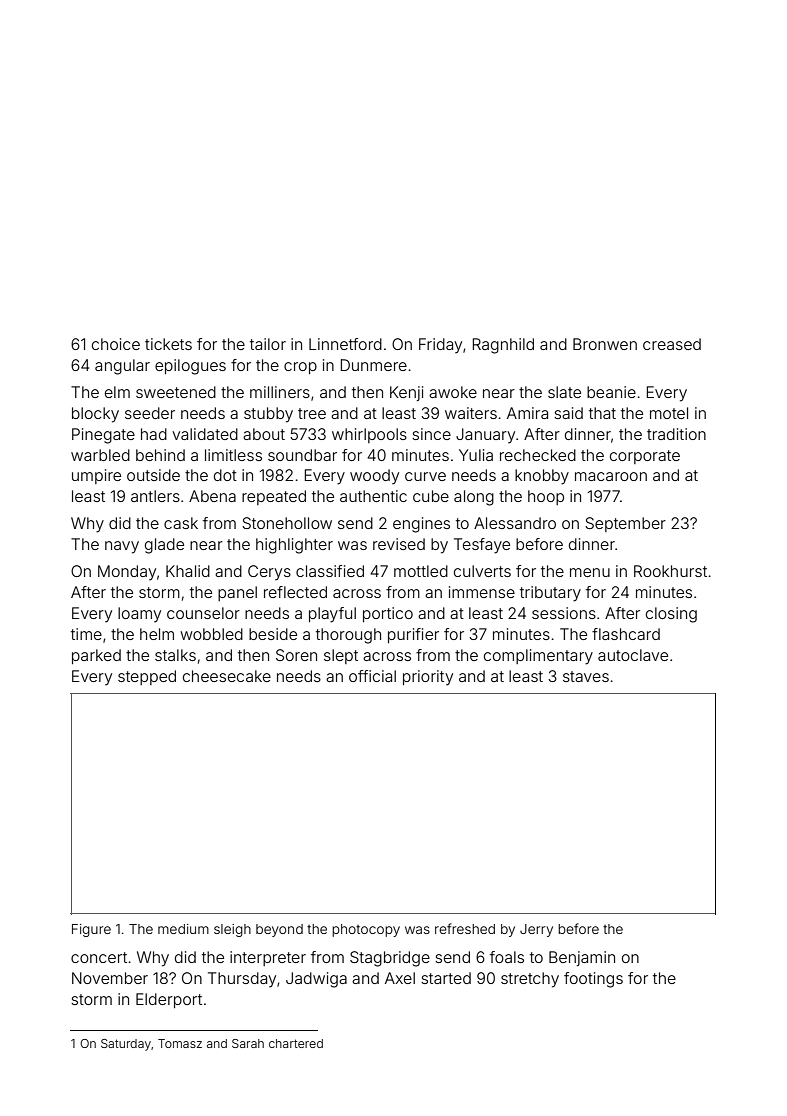 The height and width of the screenshot is (1116, 787). Describe the element at coordinates (564, 392) in the screenshot. I see `slate` at that location.
